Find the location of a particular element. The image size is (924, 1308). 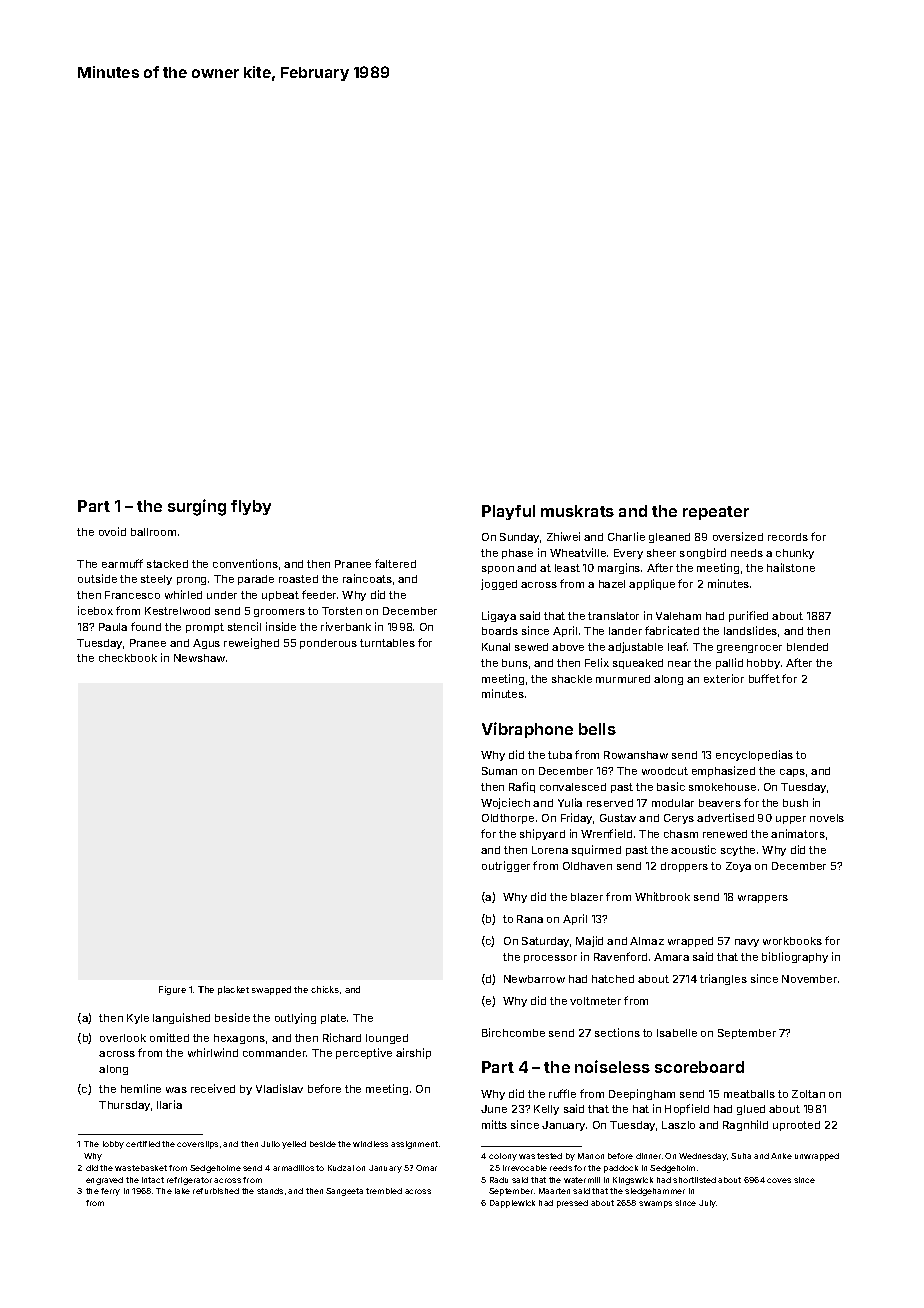

muskrats is located at coordinates (577, 511).
